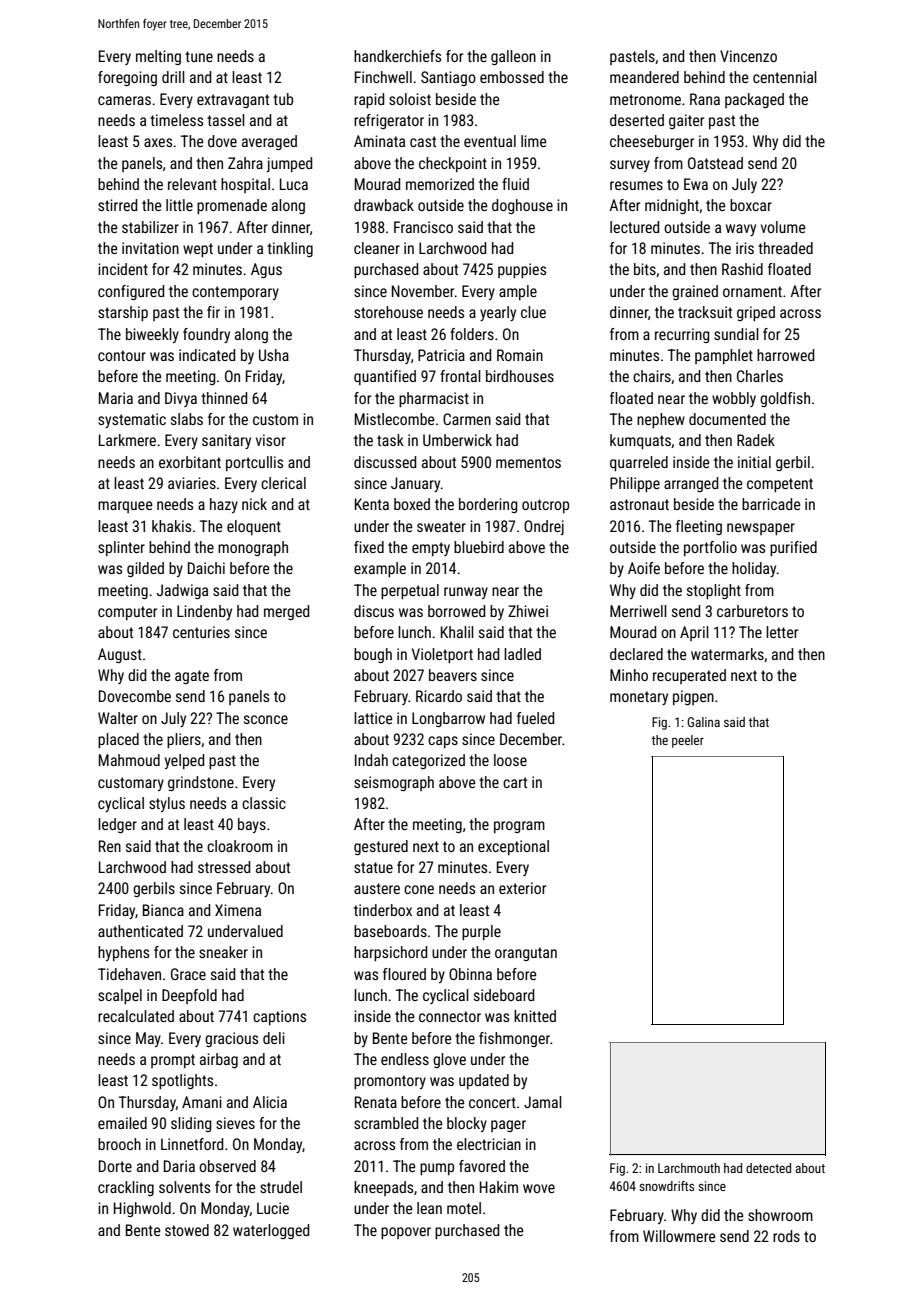  What do you see at coordinates (703, 722) in the screenshot?
I see `Galina` at bounding box center [703, 722].
